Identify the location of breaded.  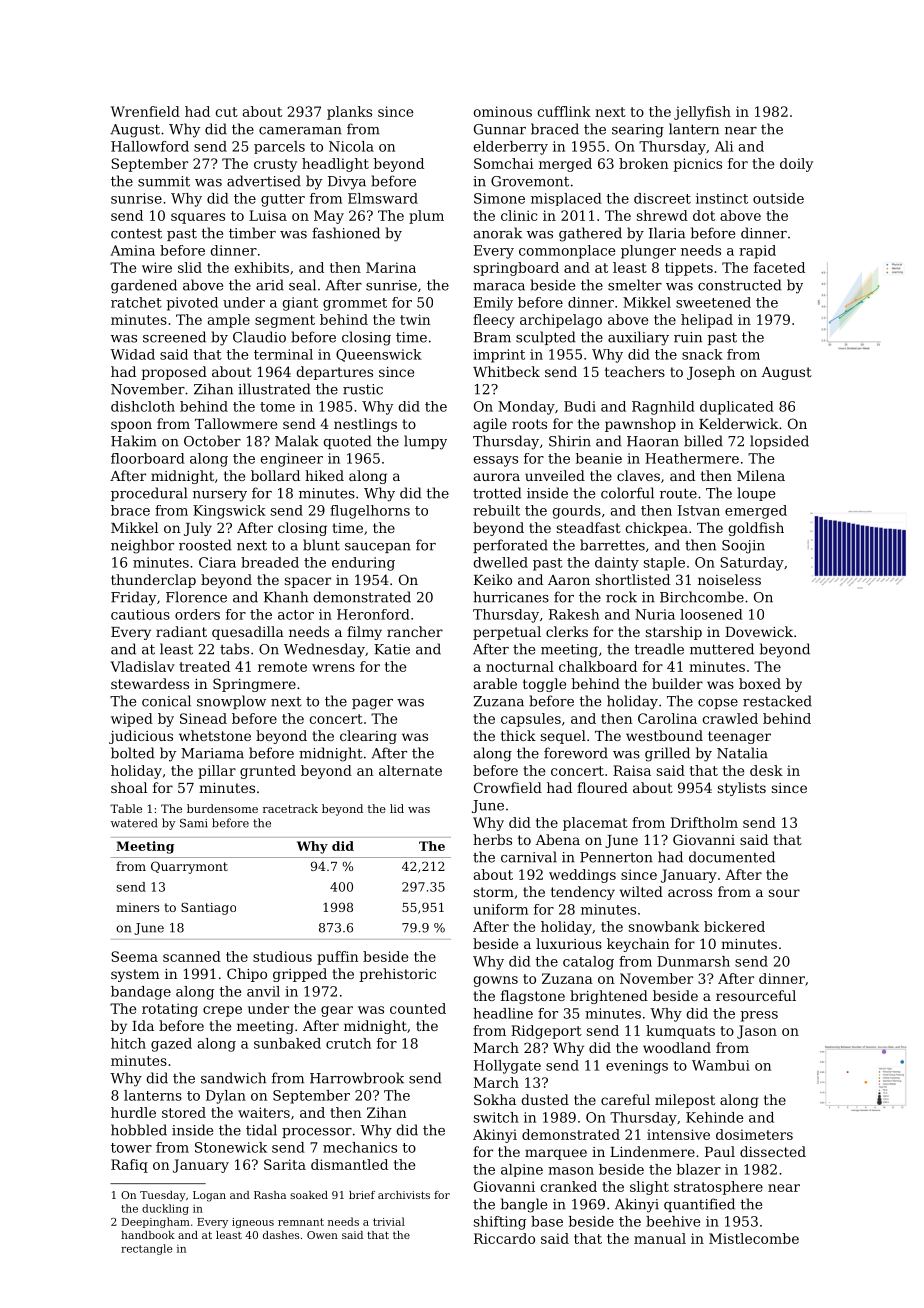
(270, 562).
